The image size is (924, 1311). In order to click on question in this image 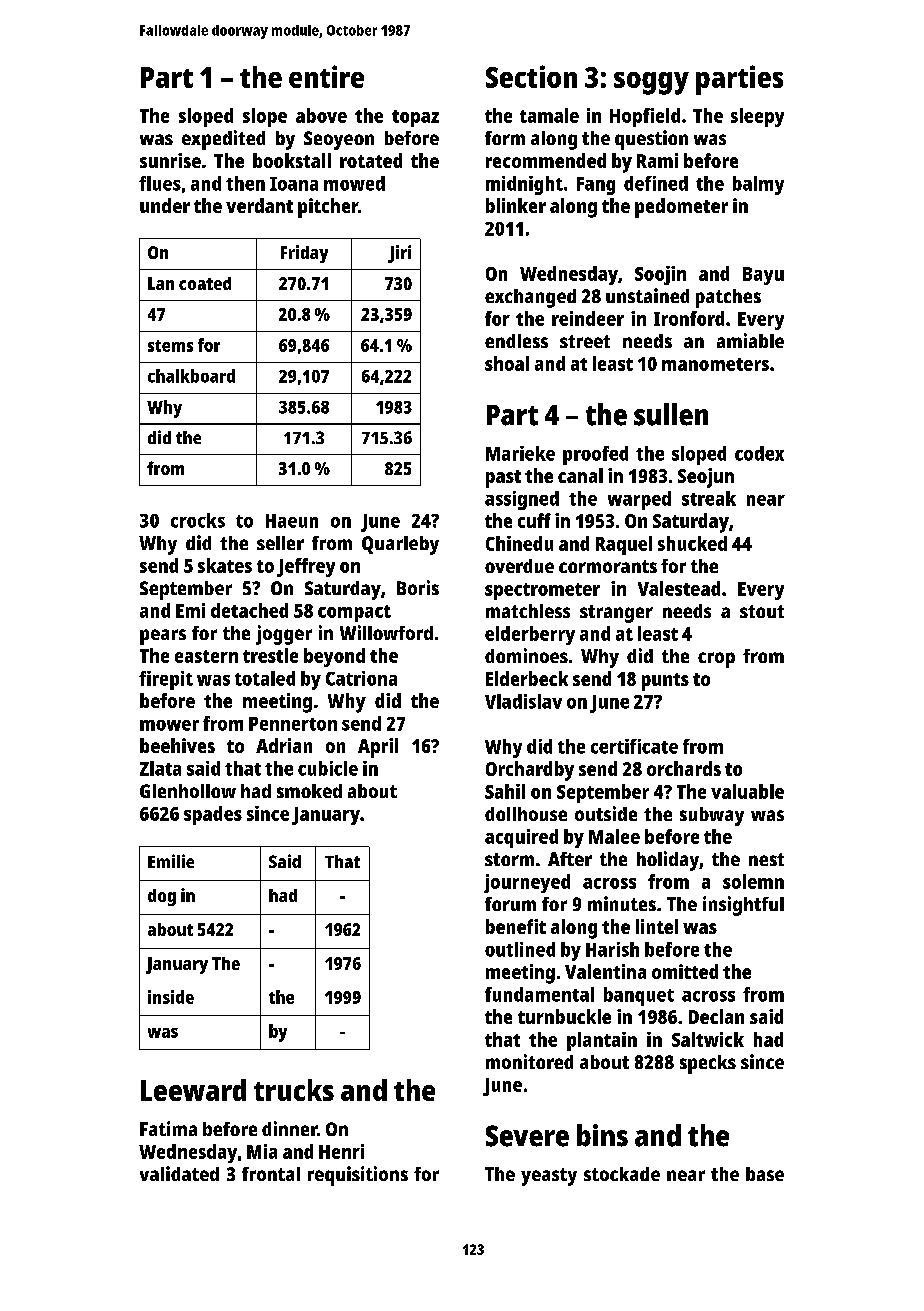, I will do `click(651, 140)`.
